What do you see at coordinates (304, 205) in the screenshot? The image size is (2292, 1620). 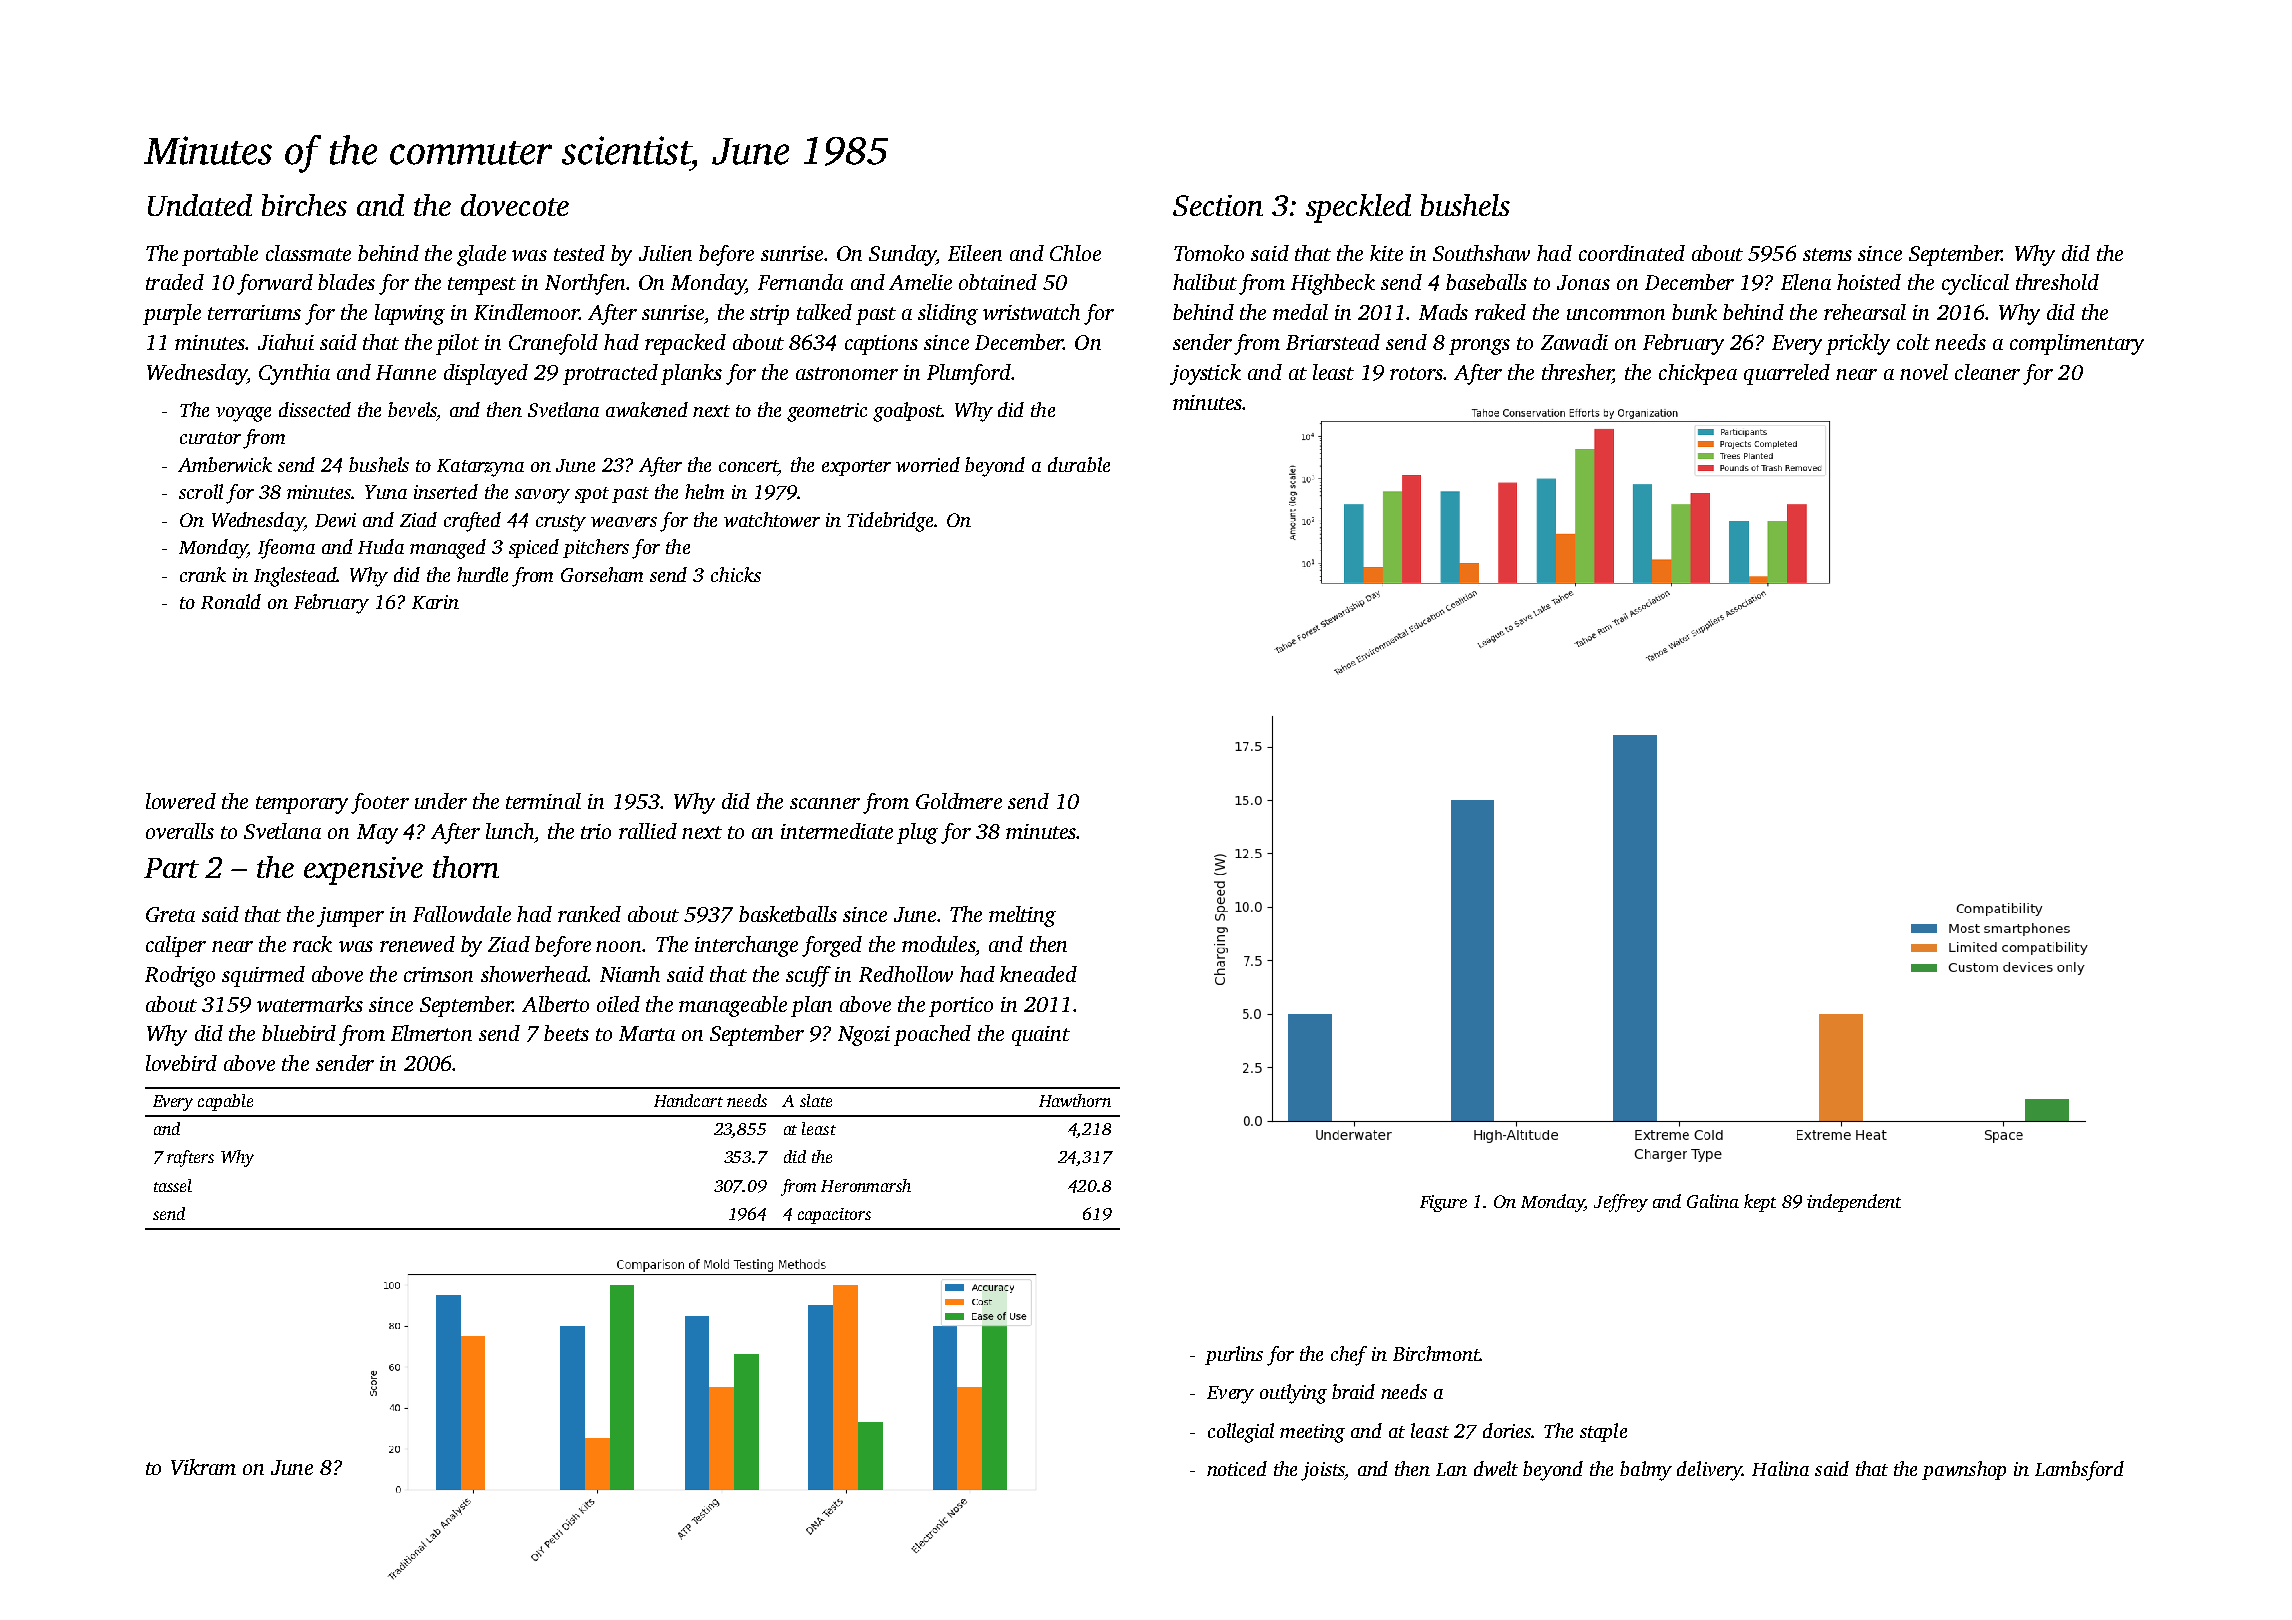 I see `birches` at bounding box center [304, 205].
